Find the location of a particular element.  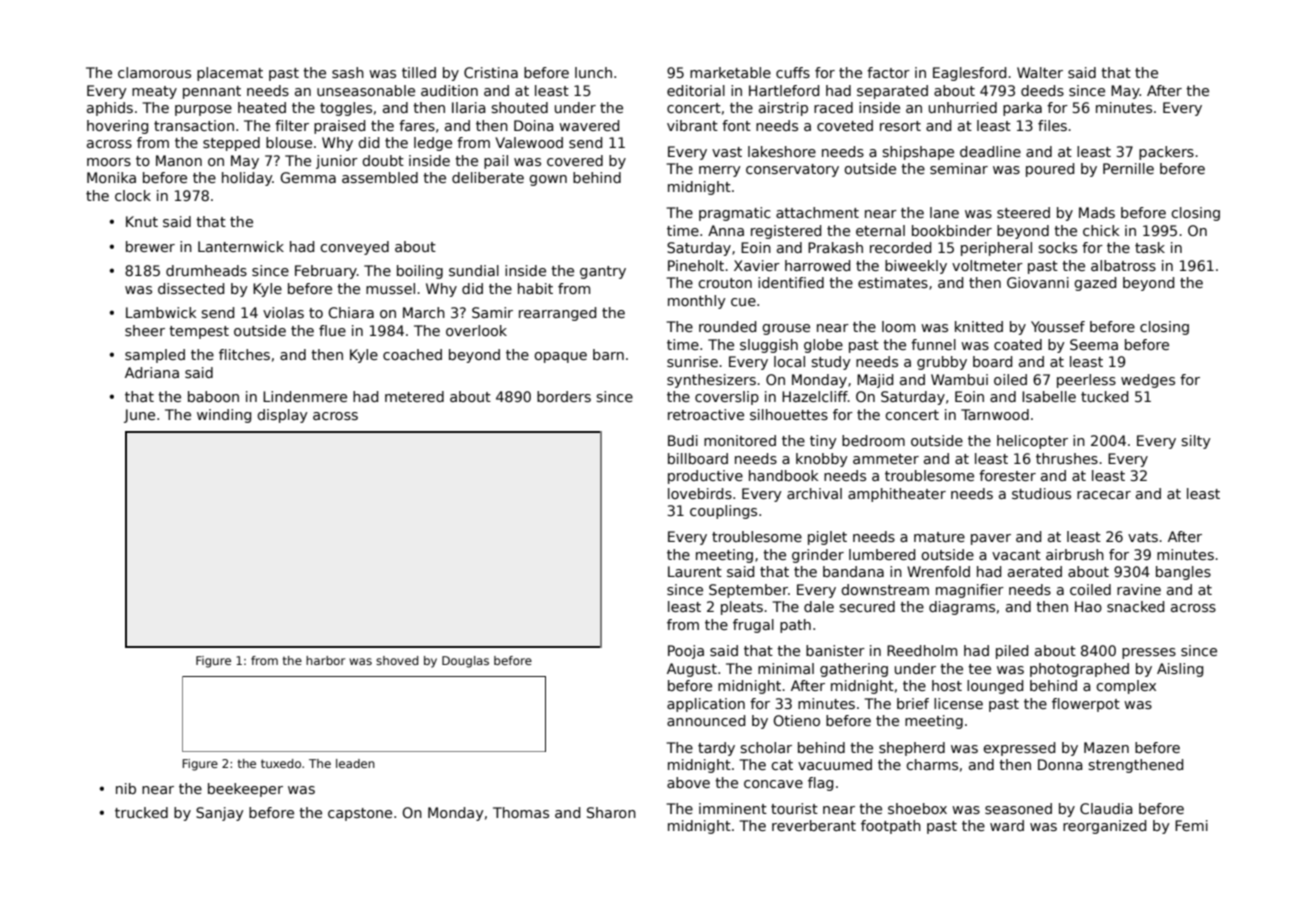

harbor is located at coordinates (325, 660).
